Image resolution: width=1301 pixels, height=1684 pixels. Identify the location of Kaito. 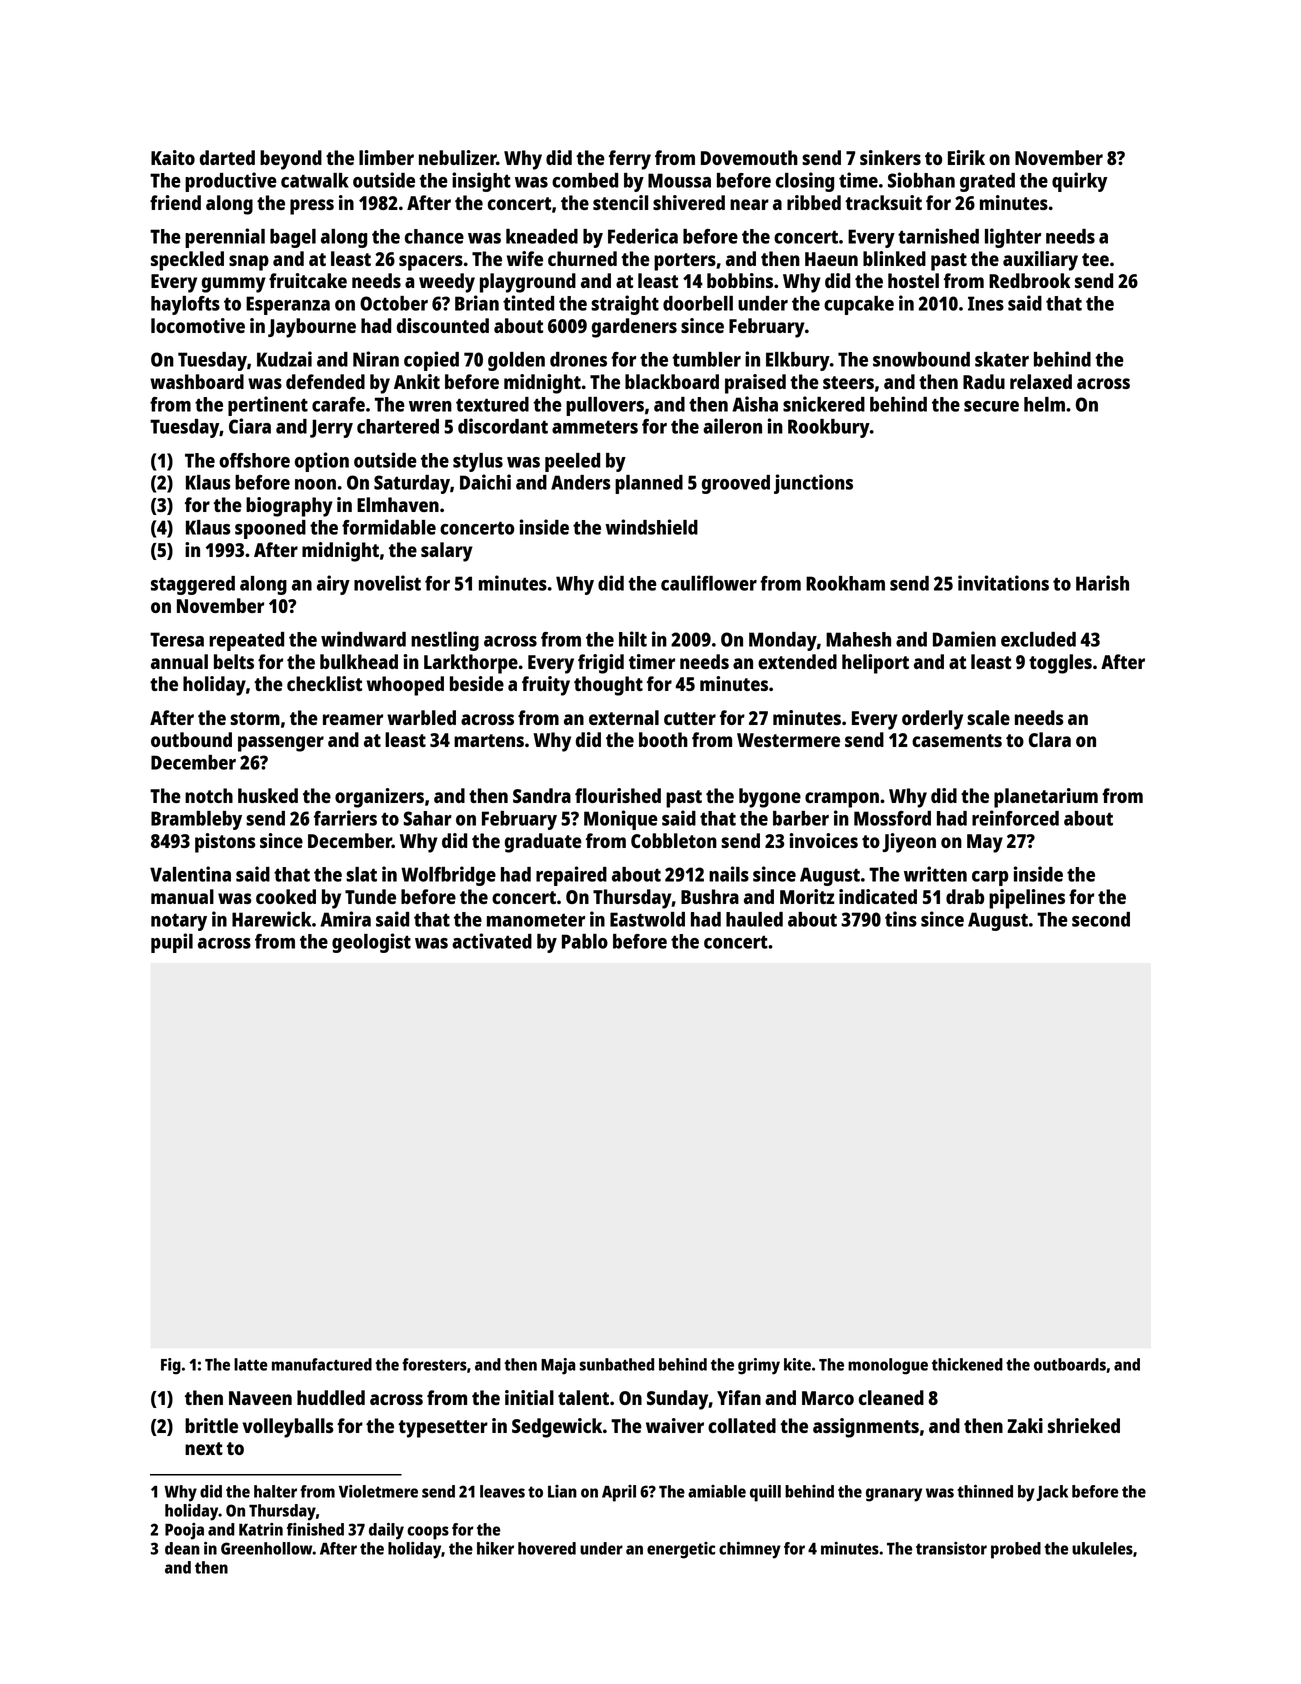
(173, 157).
